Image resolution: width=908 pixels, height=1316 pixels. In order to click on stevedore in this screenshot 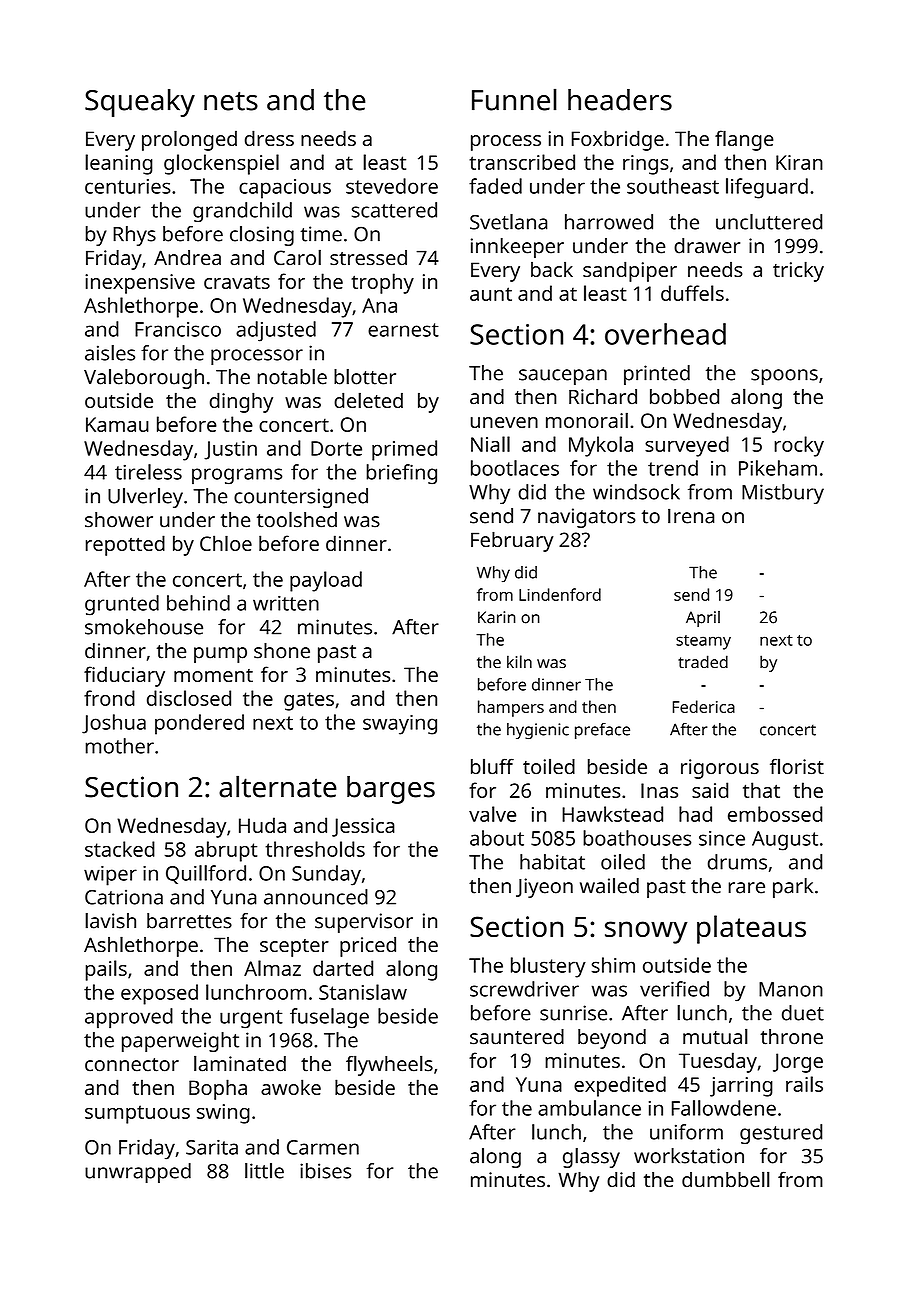, I will do `click(392, 186)`.
